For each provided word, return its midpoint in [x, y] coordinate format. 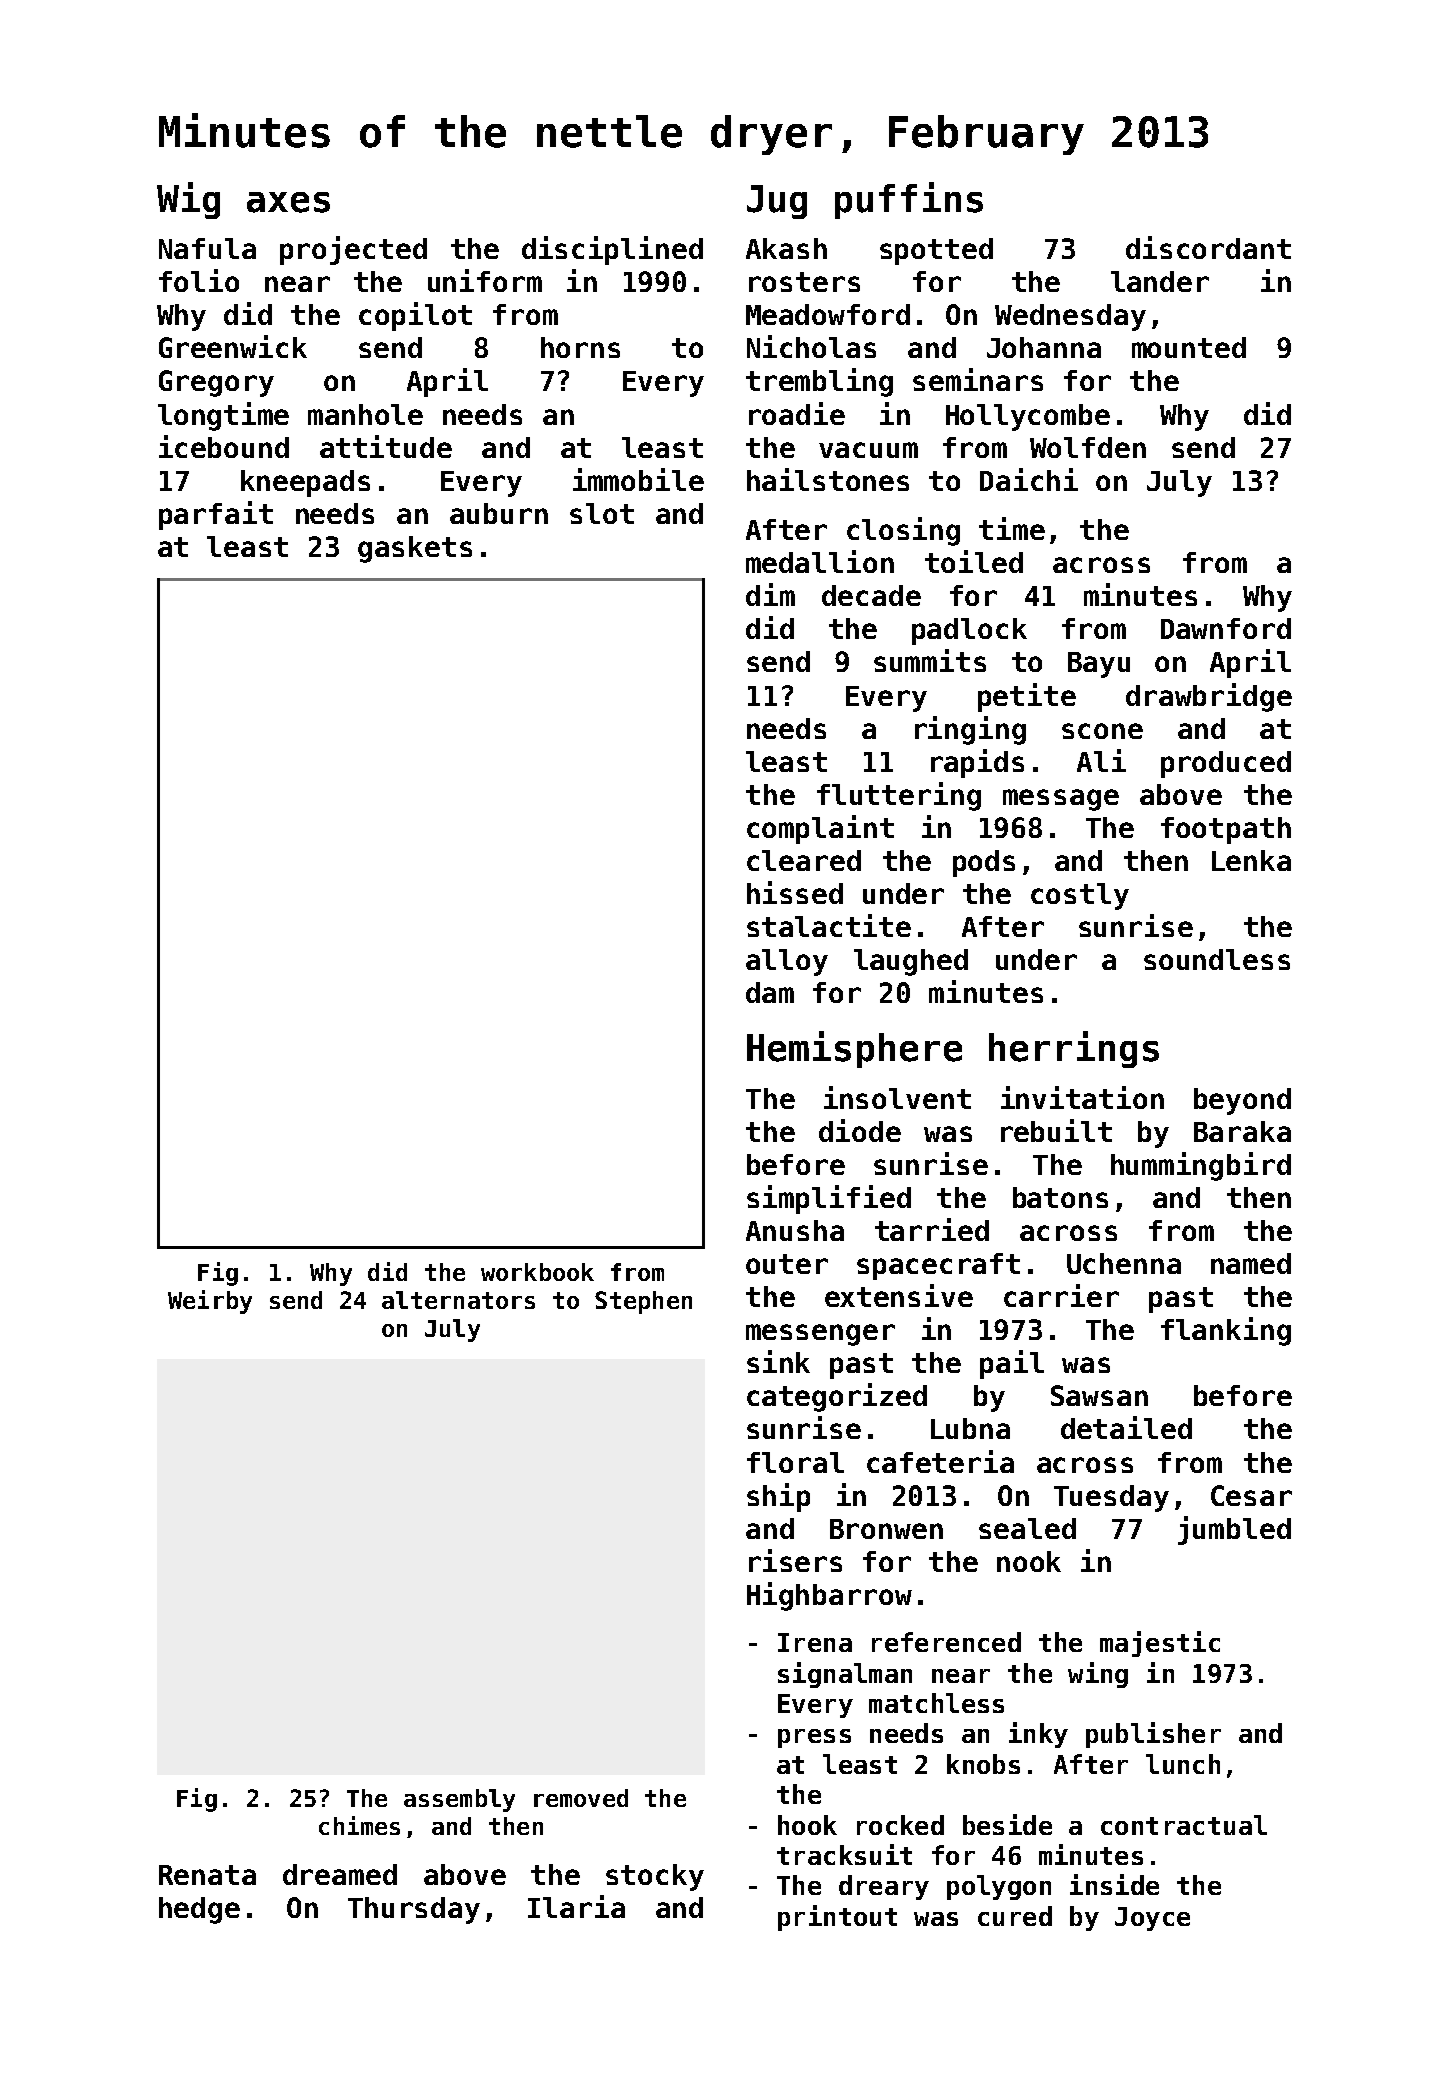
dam [770, 992]
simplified [829, 1199]
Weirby [210, 1302]
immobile [638, 479]
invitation [1082, 1097]
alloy [787, 962]
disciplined [612, 250]
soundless [1217, 959]
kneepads [305, 483]
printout [837, 1918]
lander [1160, 281]
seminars [978, 379]
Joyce [1152, 1919]
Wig [188, 200]
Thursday [414, 1910]
